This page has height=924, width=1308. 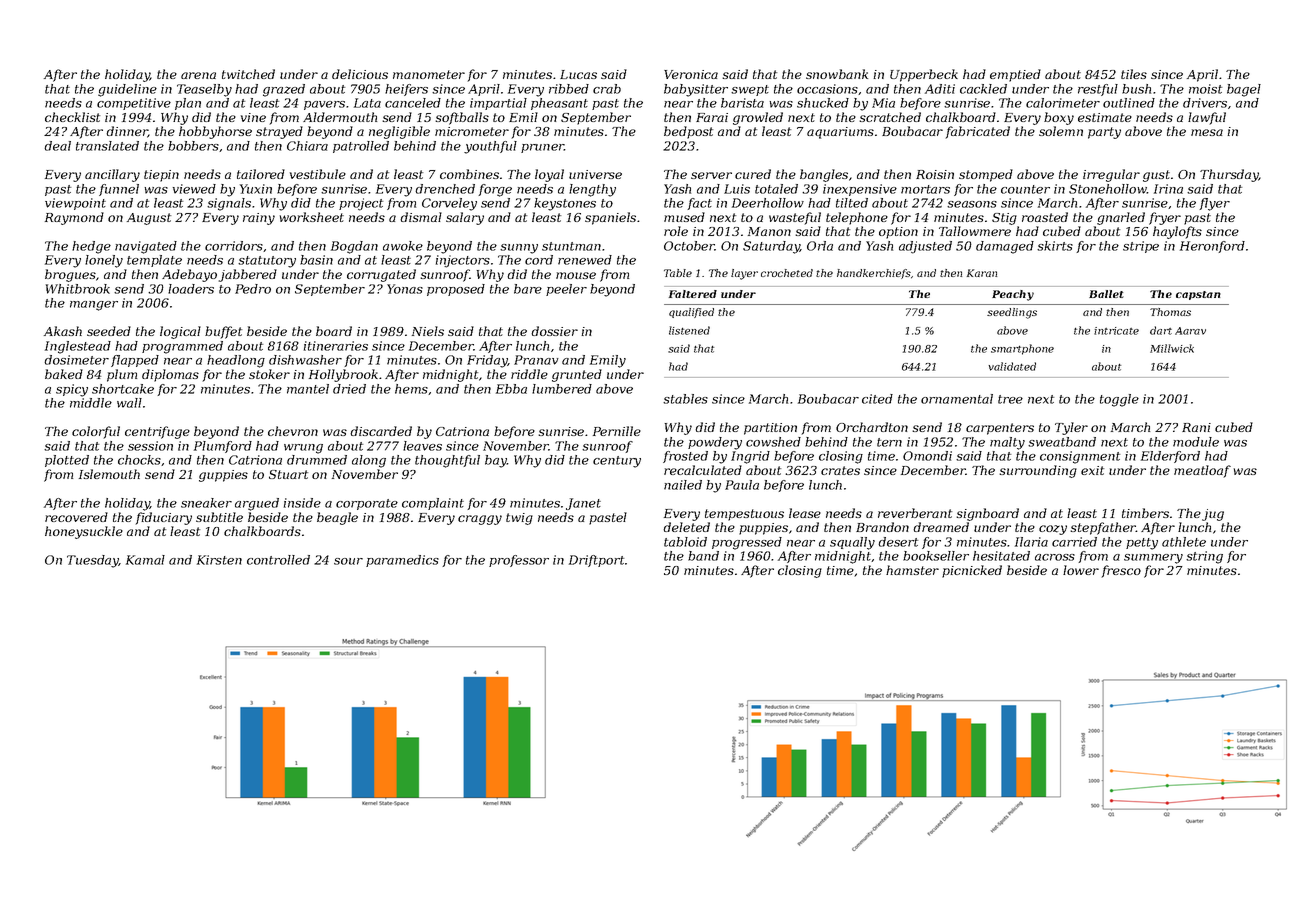 I want to click on discarded, so click(x=381, y=431).
